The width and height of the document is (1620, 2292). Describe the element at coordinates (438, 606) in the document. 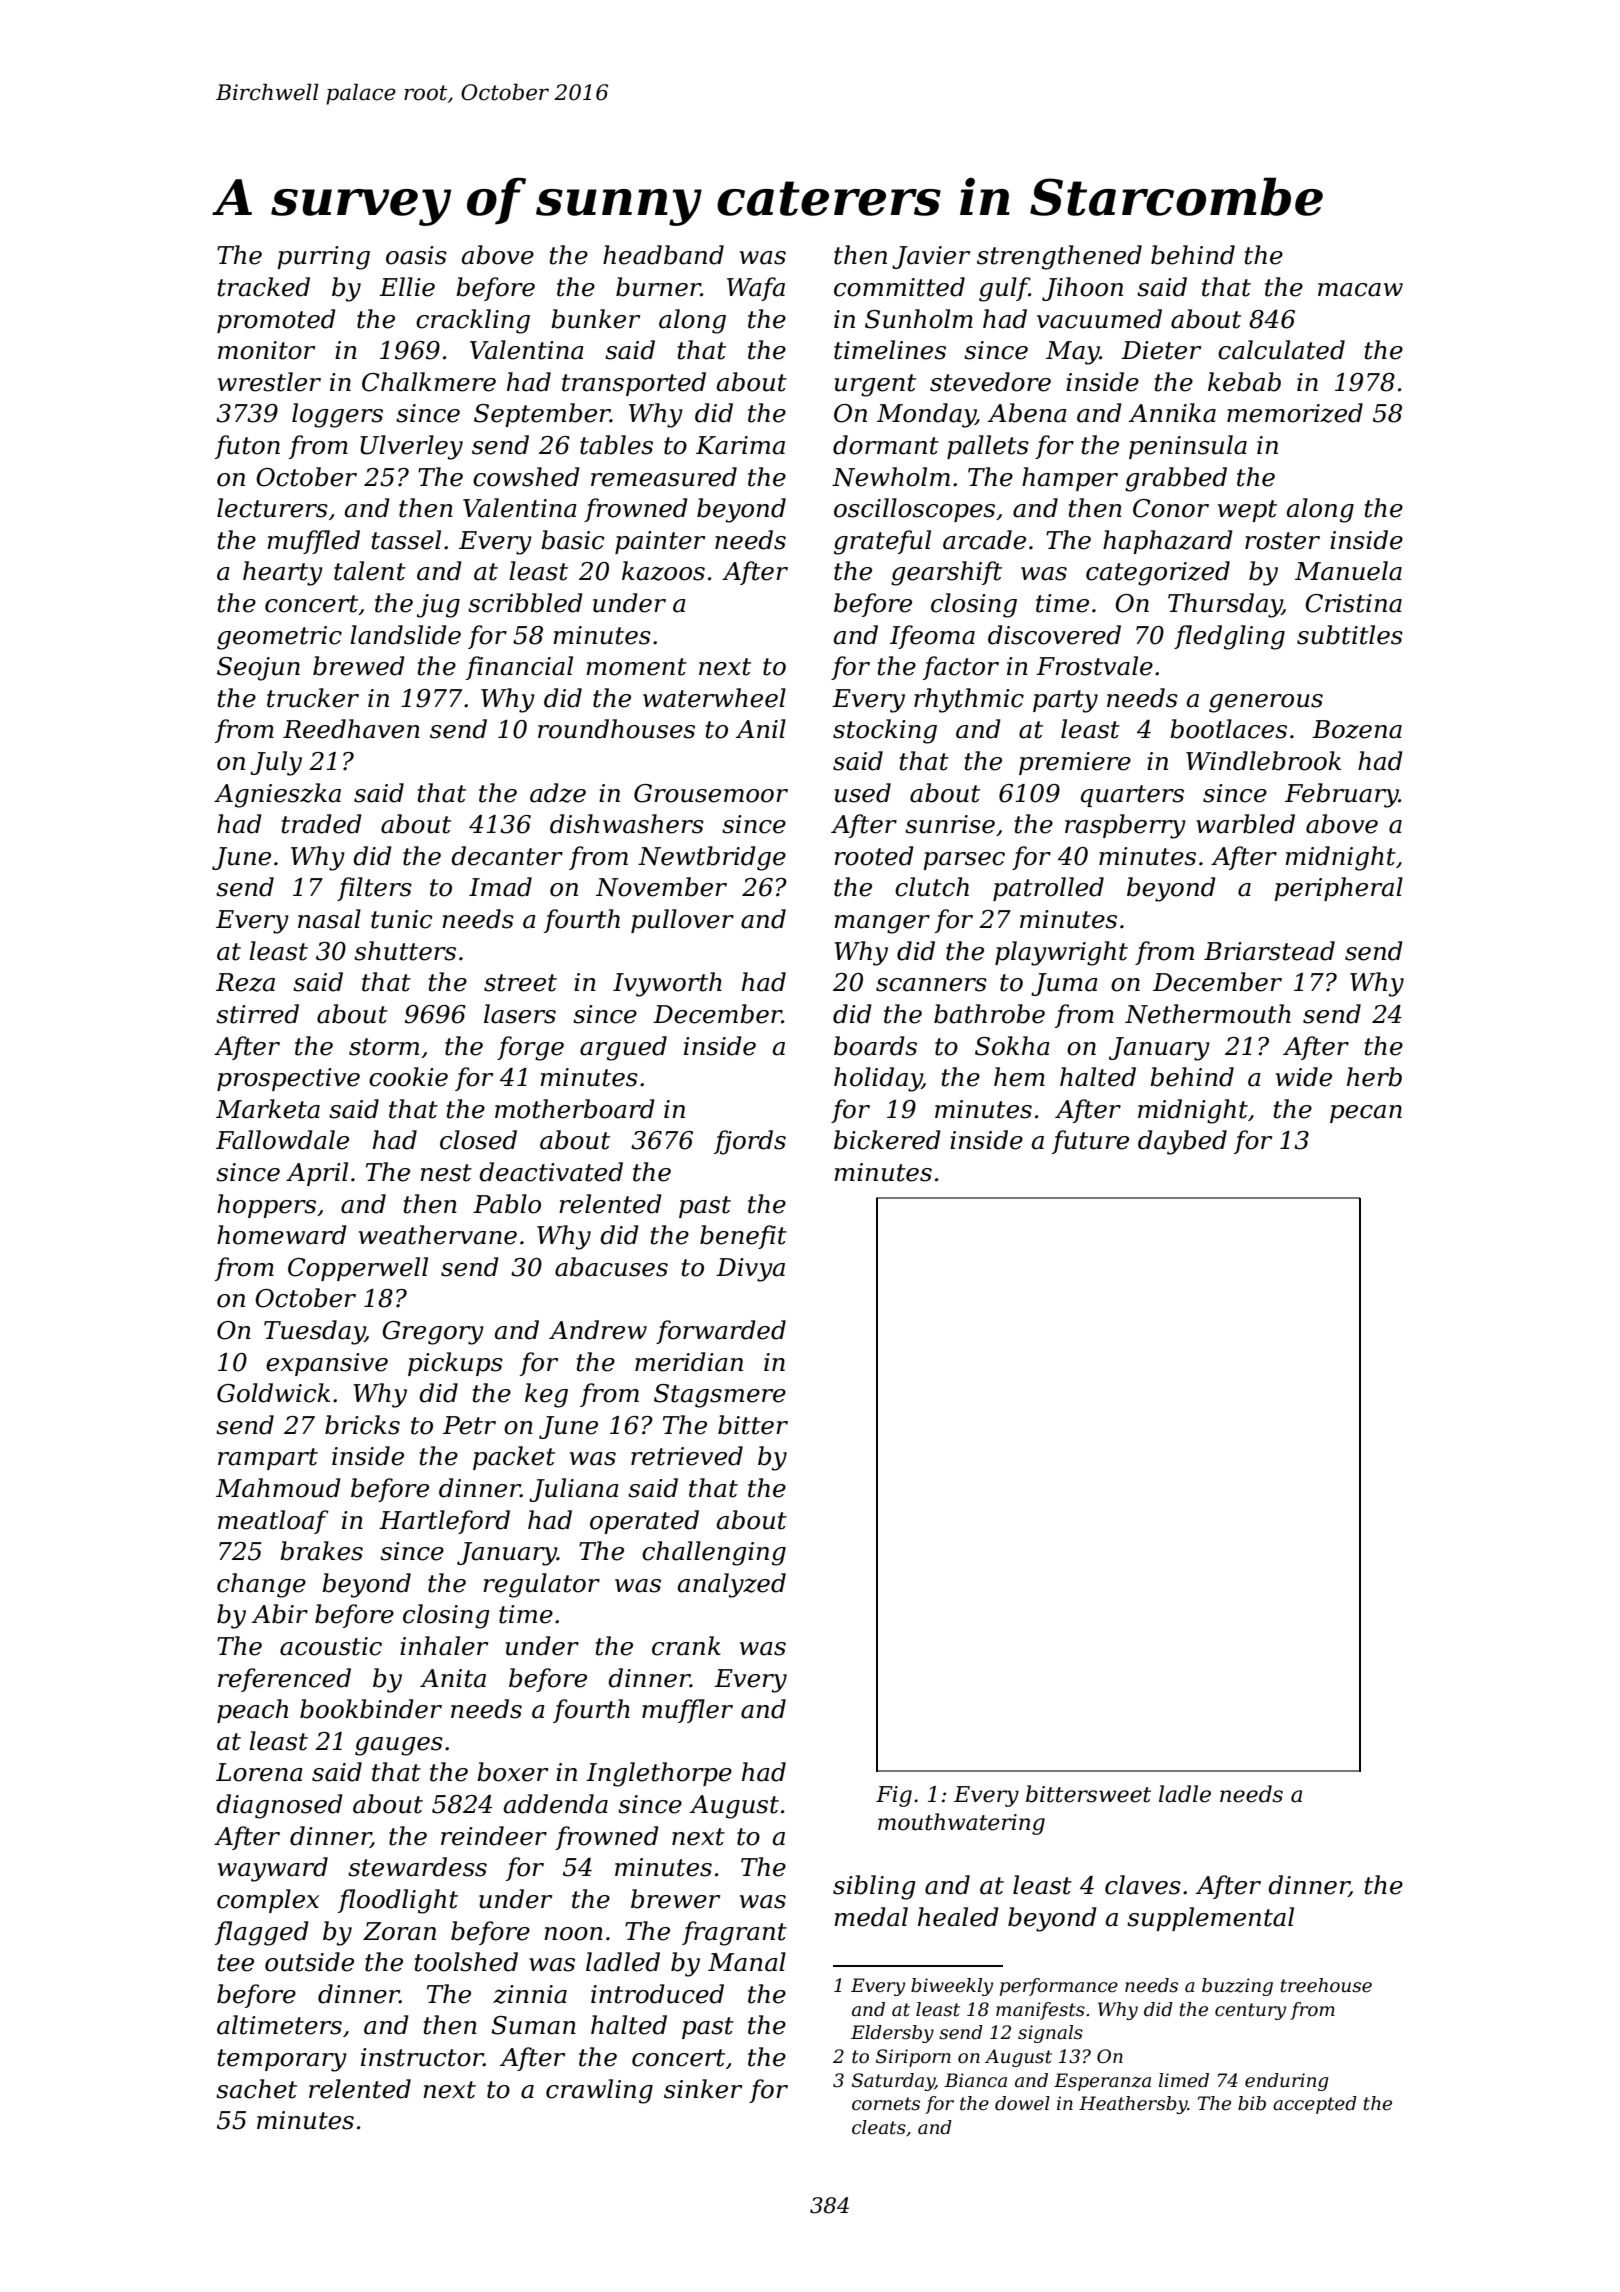

I see `jug` at that location.
